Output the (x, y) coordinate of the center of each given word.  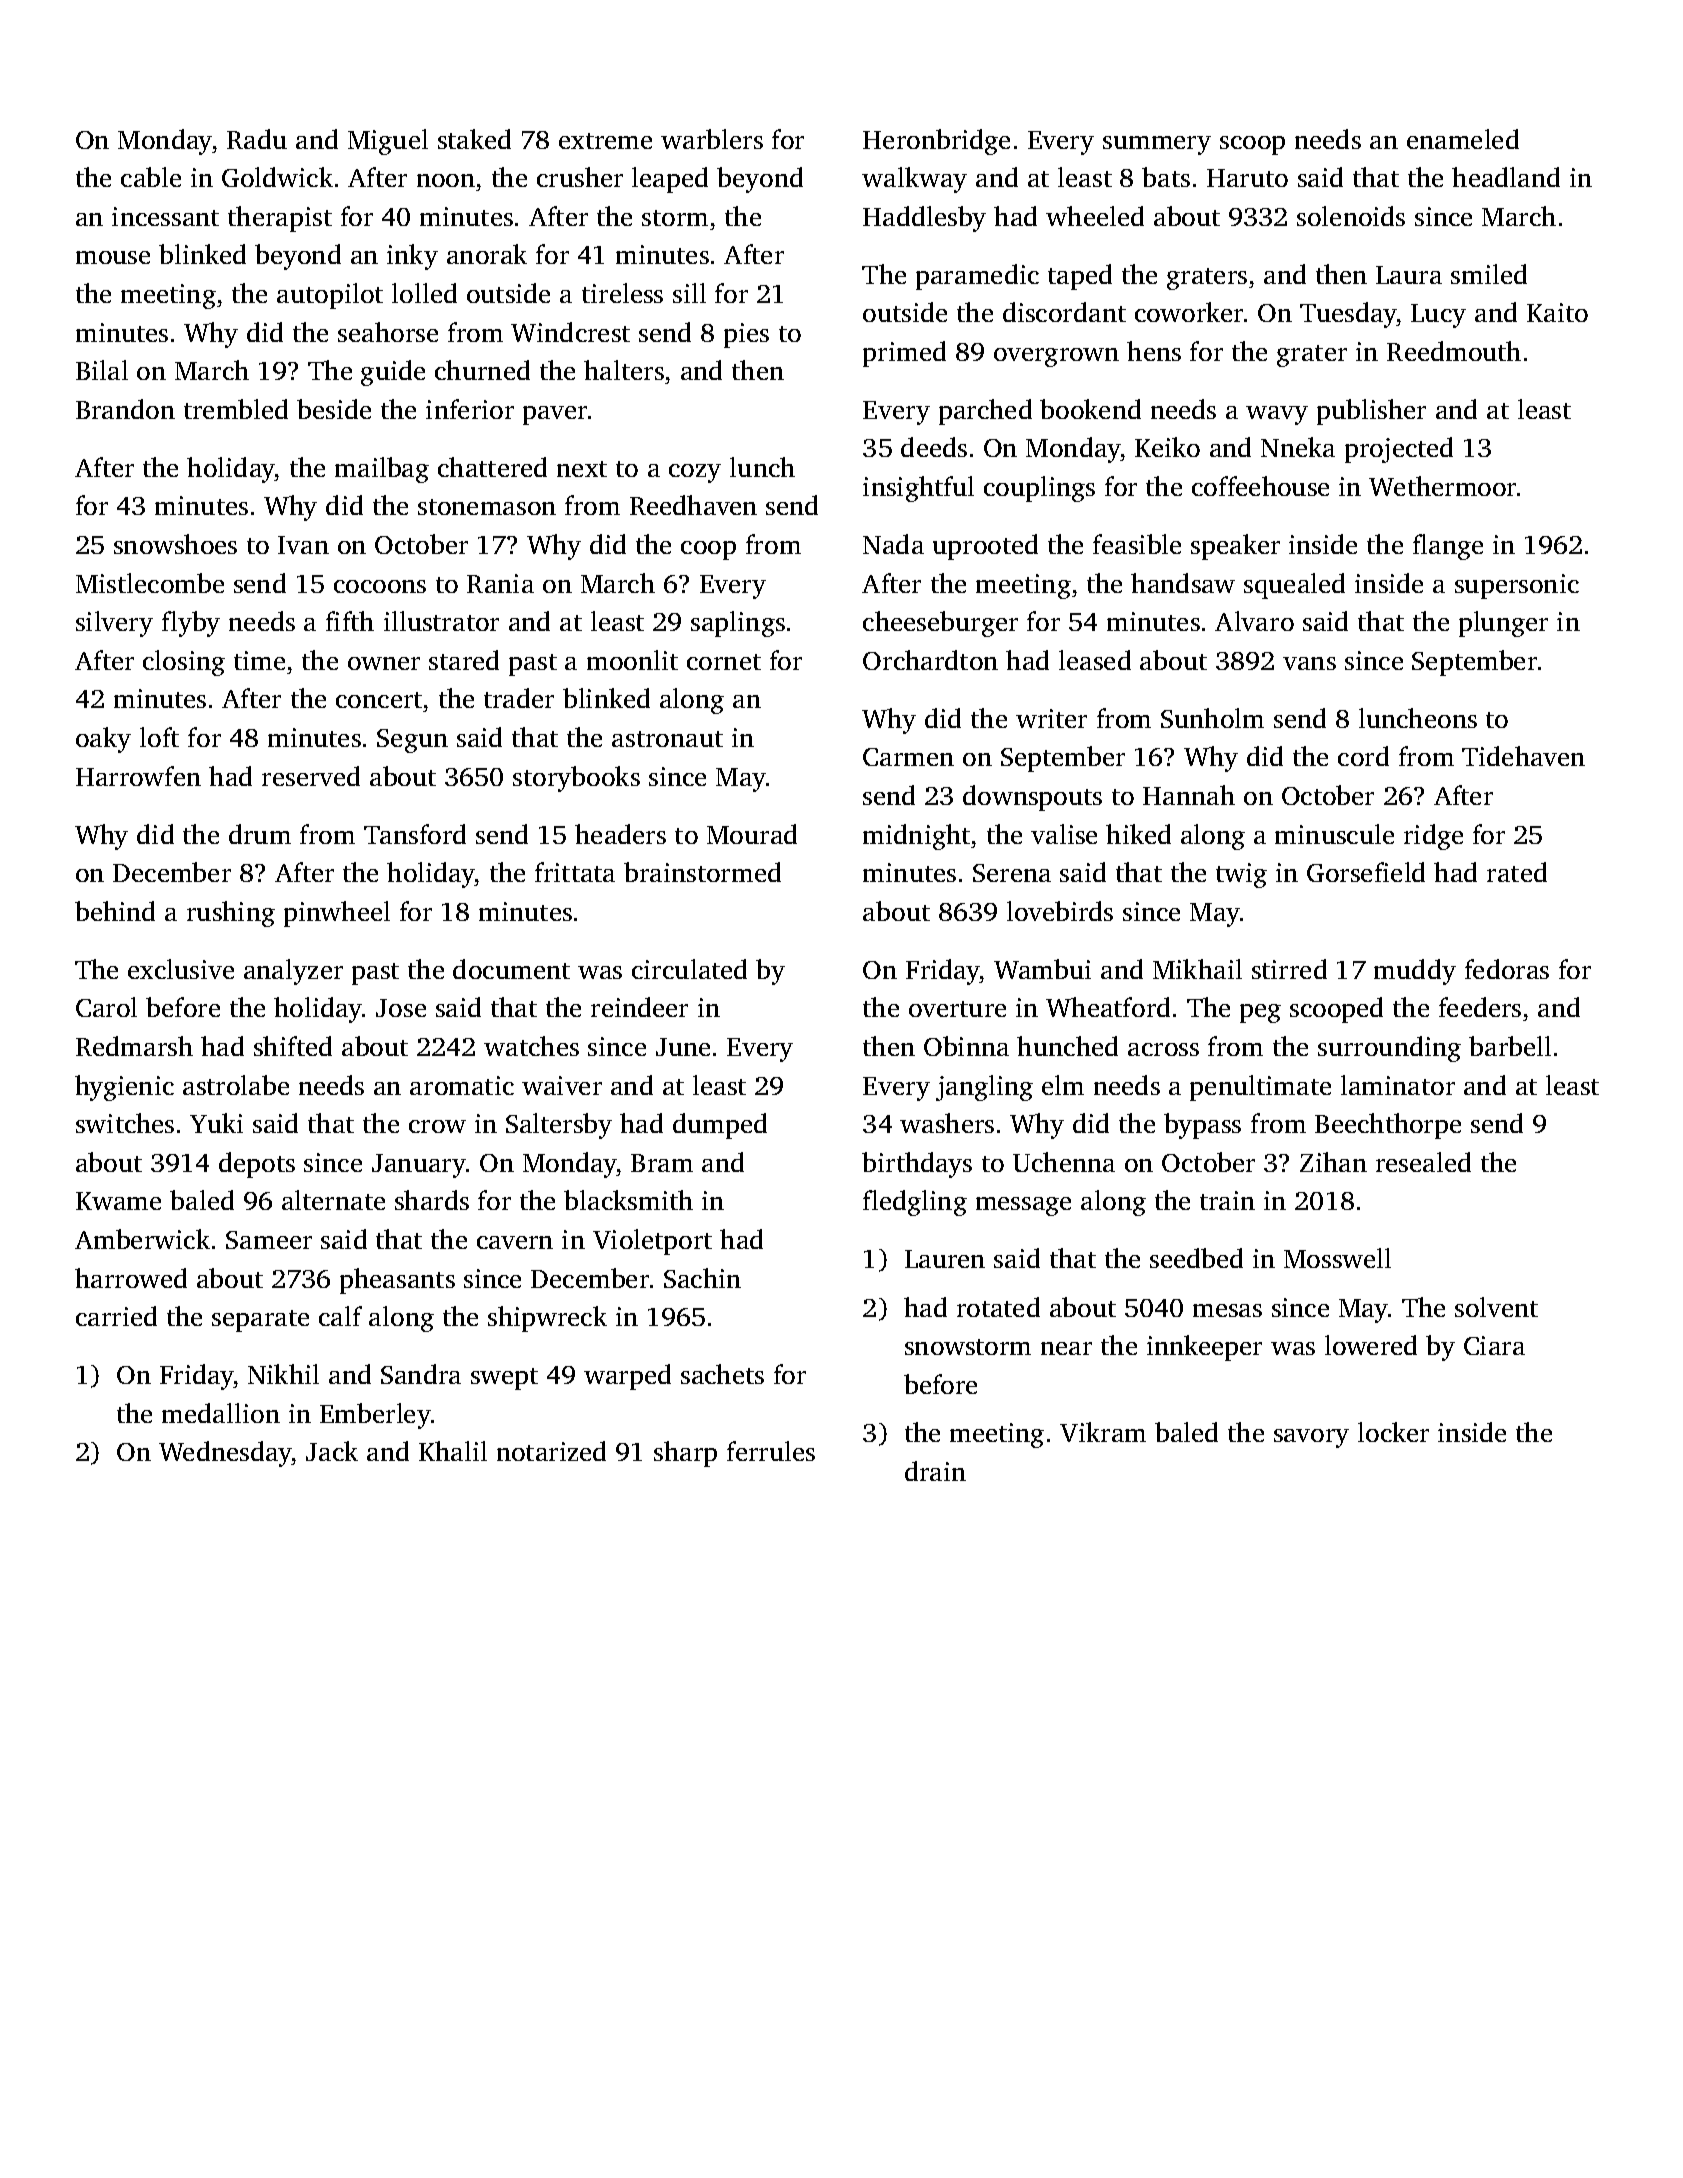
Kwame (118, 1201)
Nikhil (283, 1374)
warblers (712, 139)
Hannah (1189, 795)
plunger (1503, 624)
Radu (257, 139)
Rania (500, 583)
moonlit (632, 660)
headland (1506, 177)
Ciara (1494, 1345)
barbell (1510, 1046)
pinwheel (337, 914)
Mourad (752, 834)
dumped (720, 1126)
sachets (722, 1374)
